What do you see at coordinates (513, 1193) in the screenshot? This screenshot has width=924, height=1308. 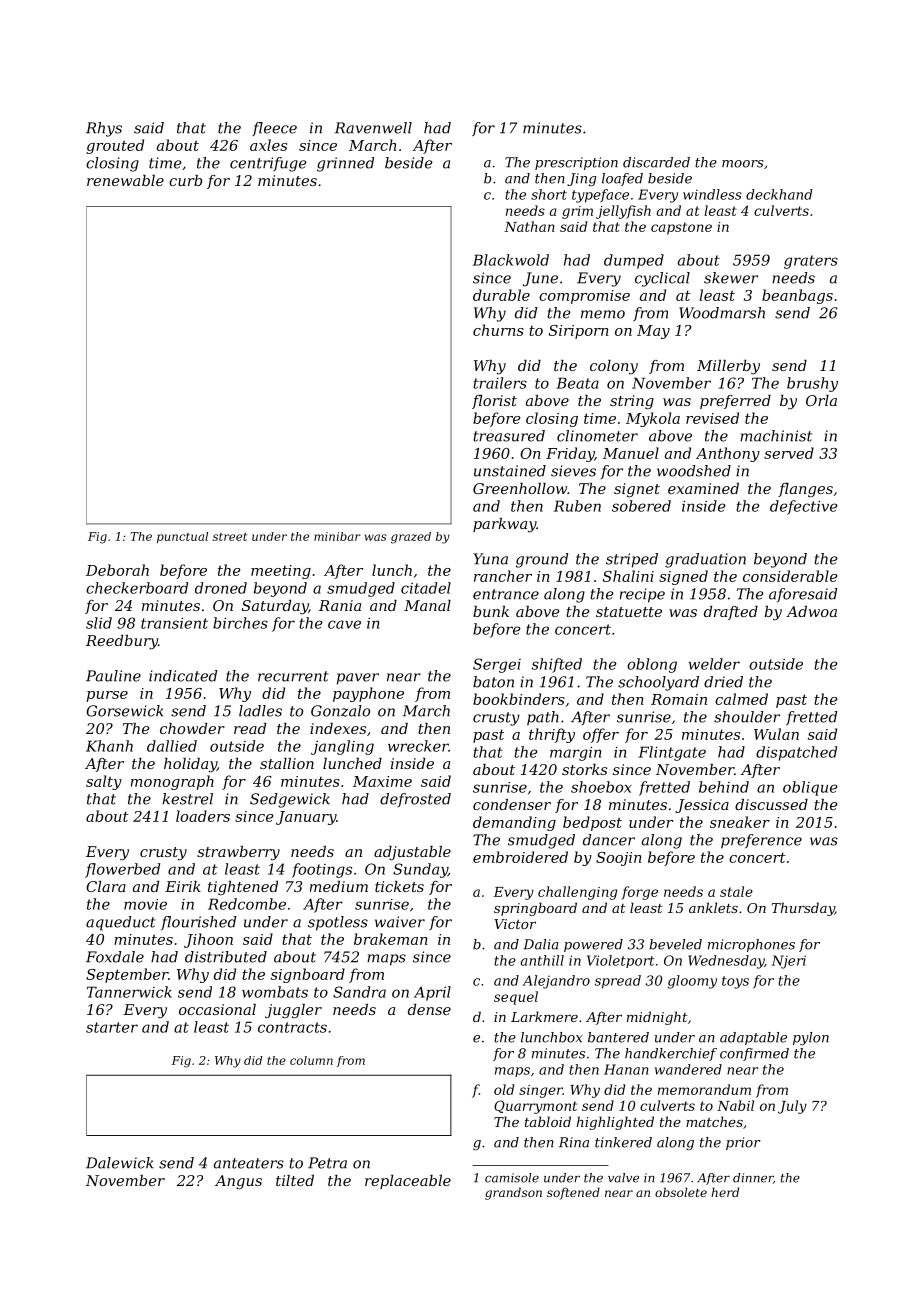 I see `grandson` at bounding box center [513, 1193].
